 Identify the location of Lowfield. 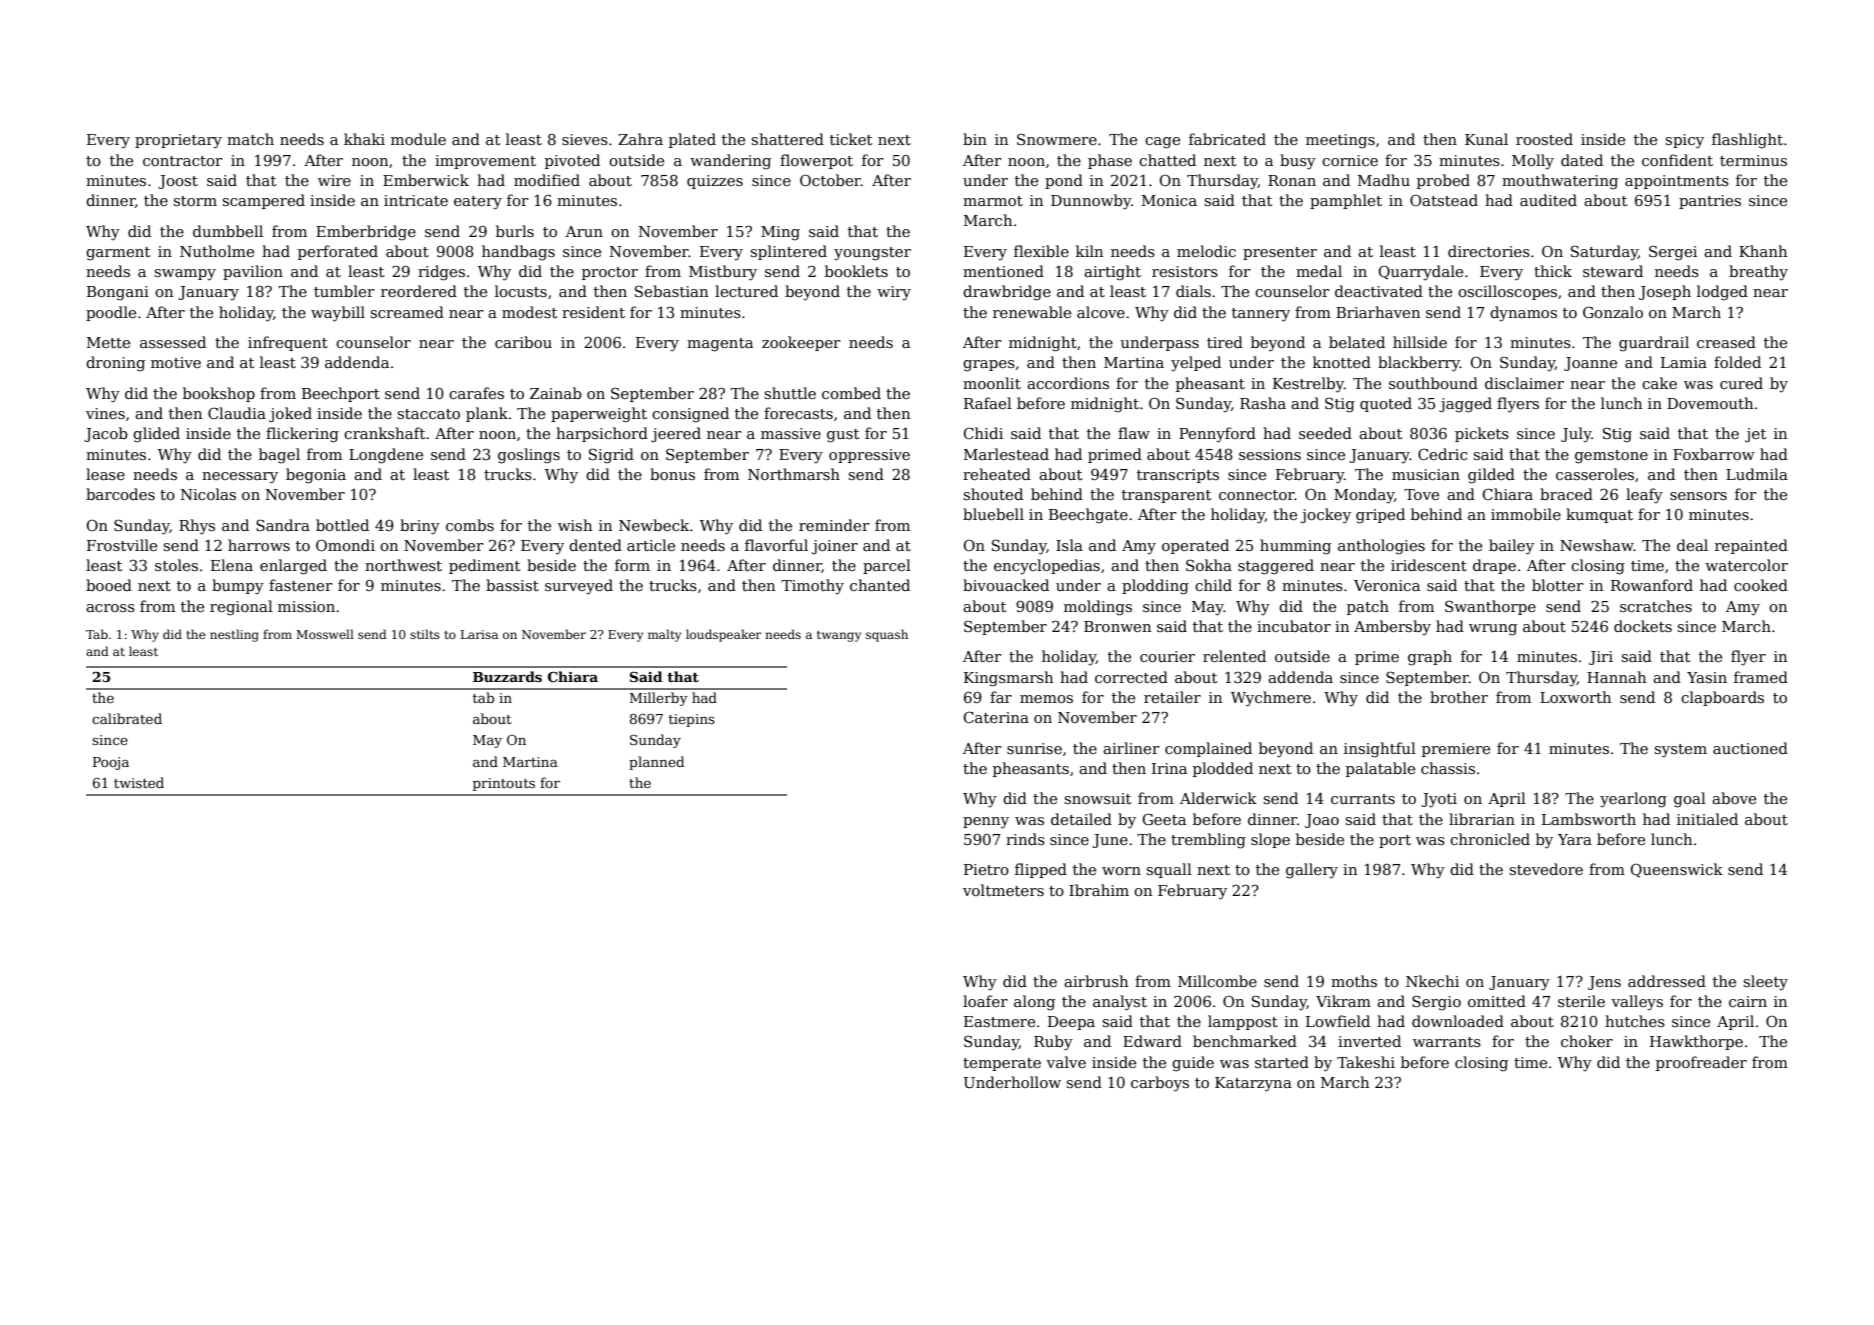
(1338, 1021).
